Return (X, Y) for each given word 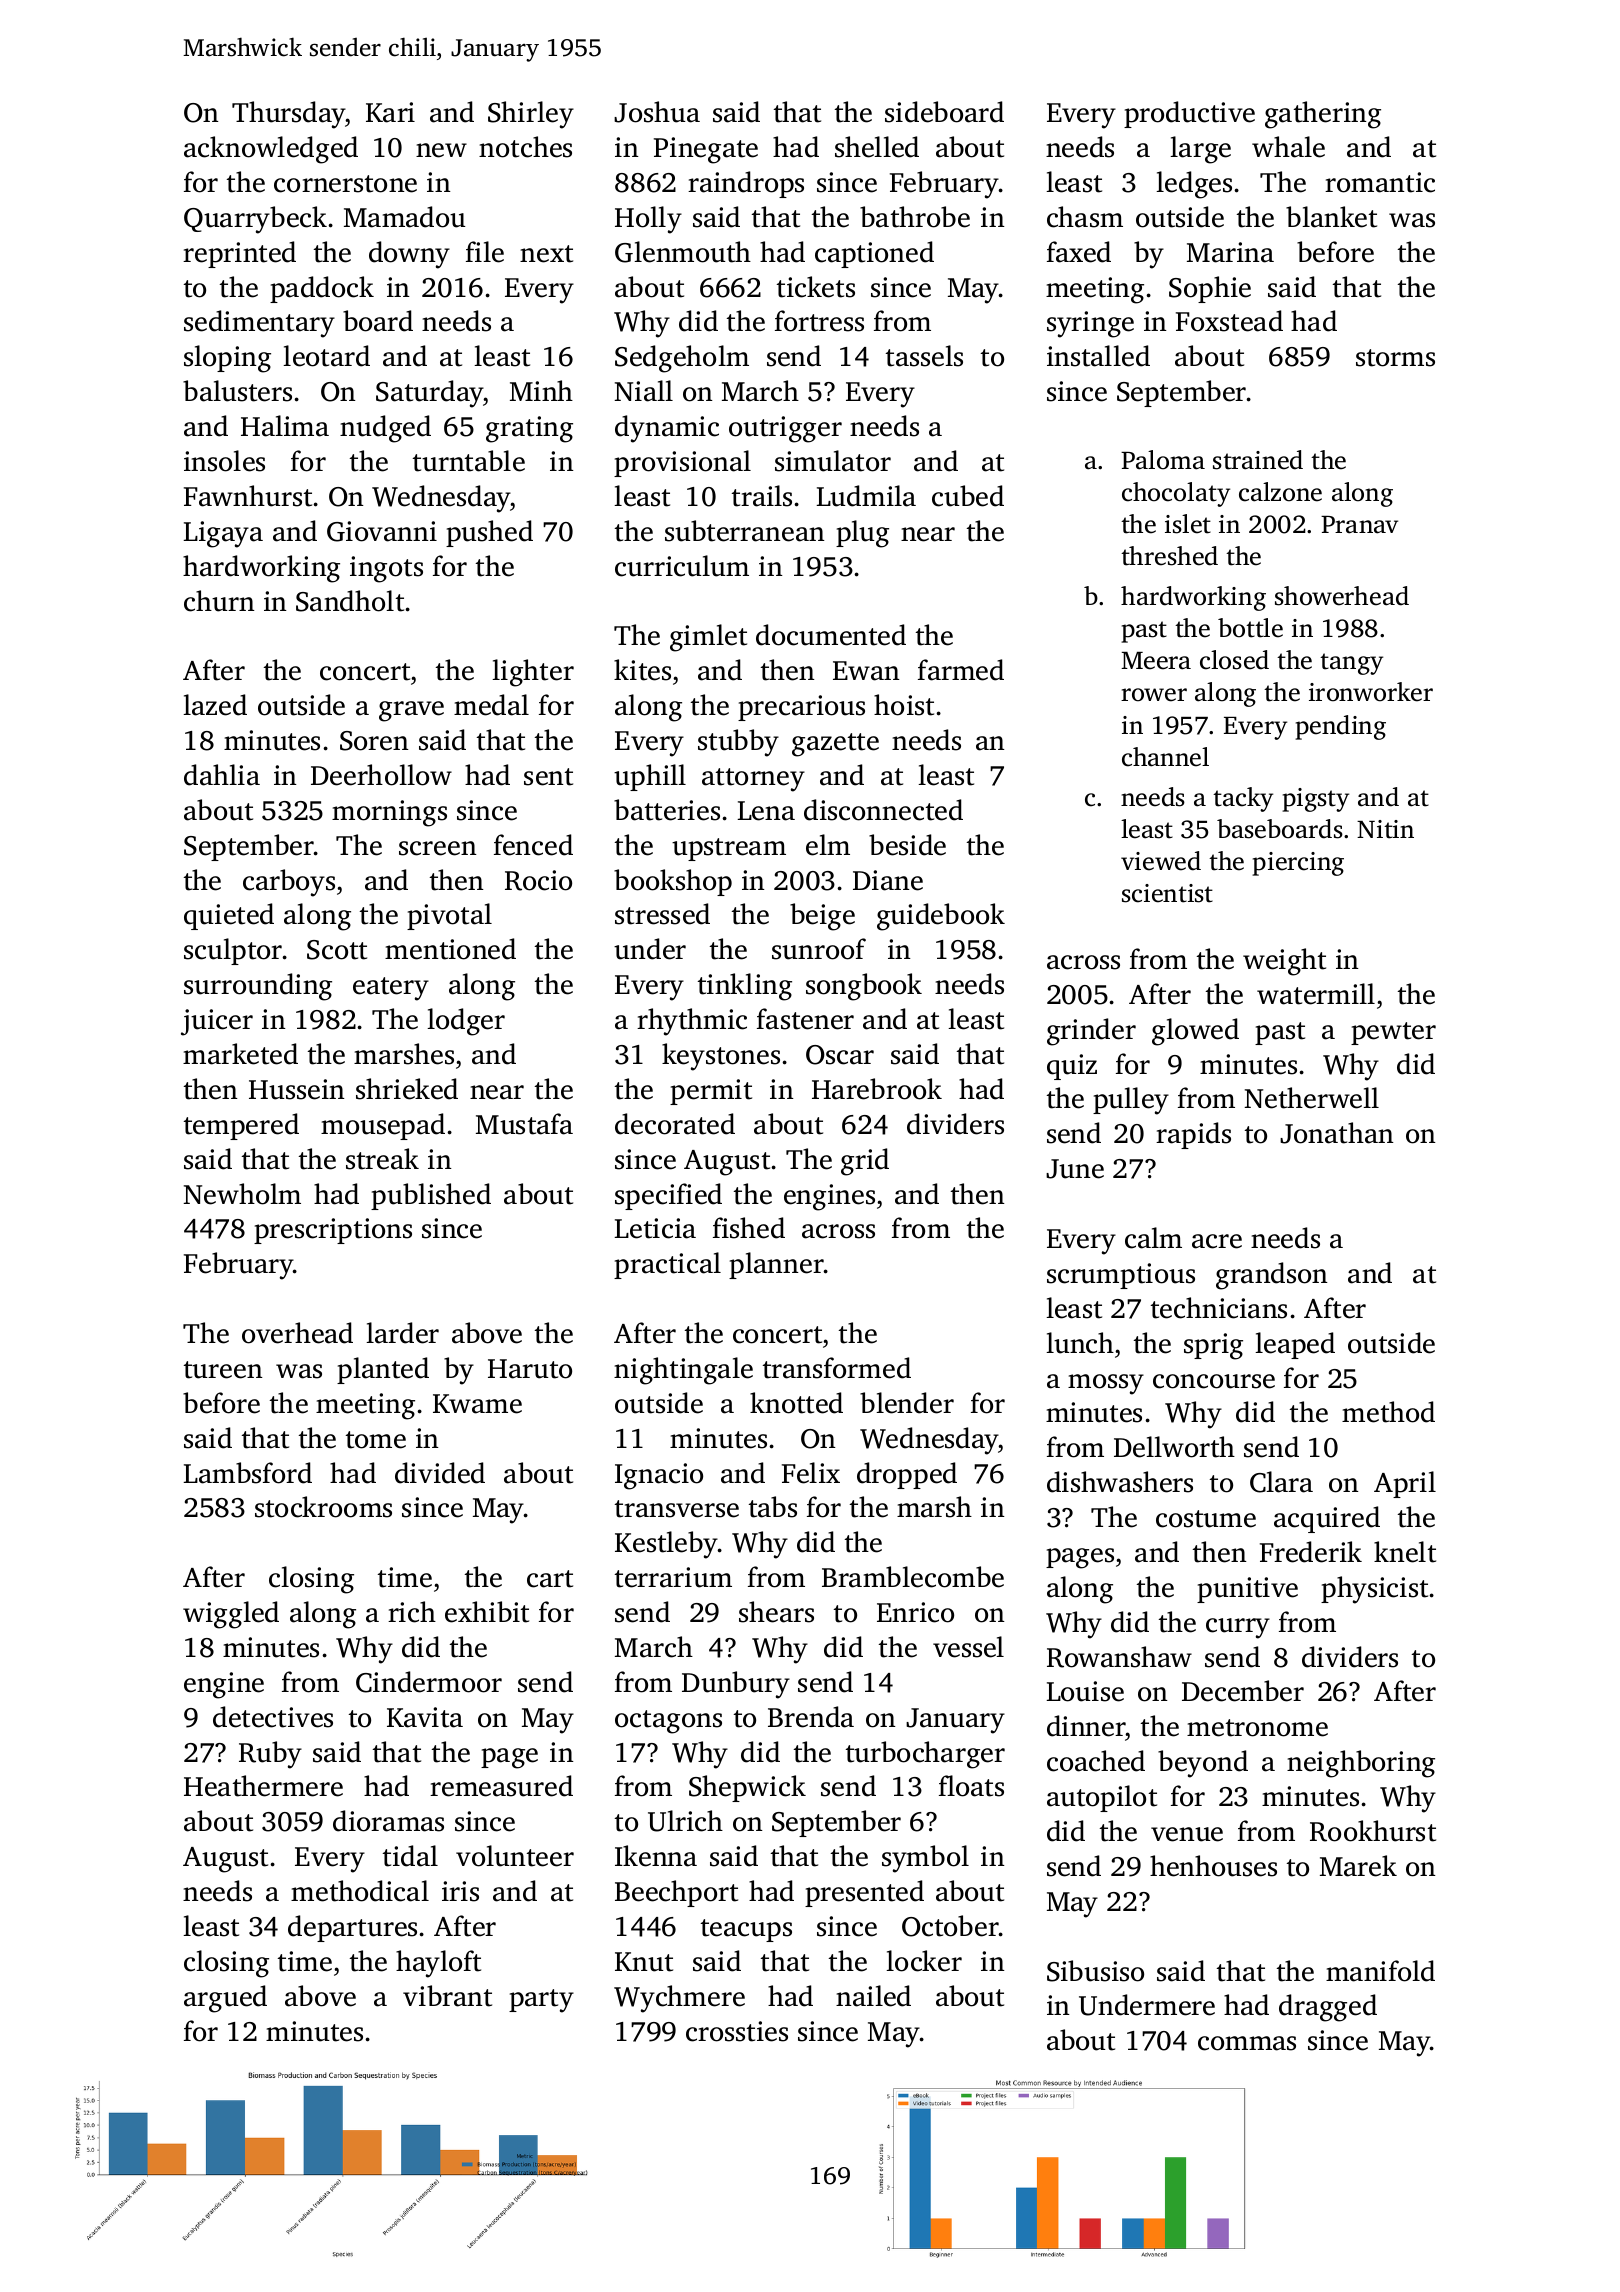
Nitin (1385, 829)
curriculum (682, 566)
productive (1189, 114)
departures (352, 1928)
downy (409, 255)
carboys (289, 883)
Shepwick (747, 1788)
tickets (816, 287)
